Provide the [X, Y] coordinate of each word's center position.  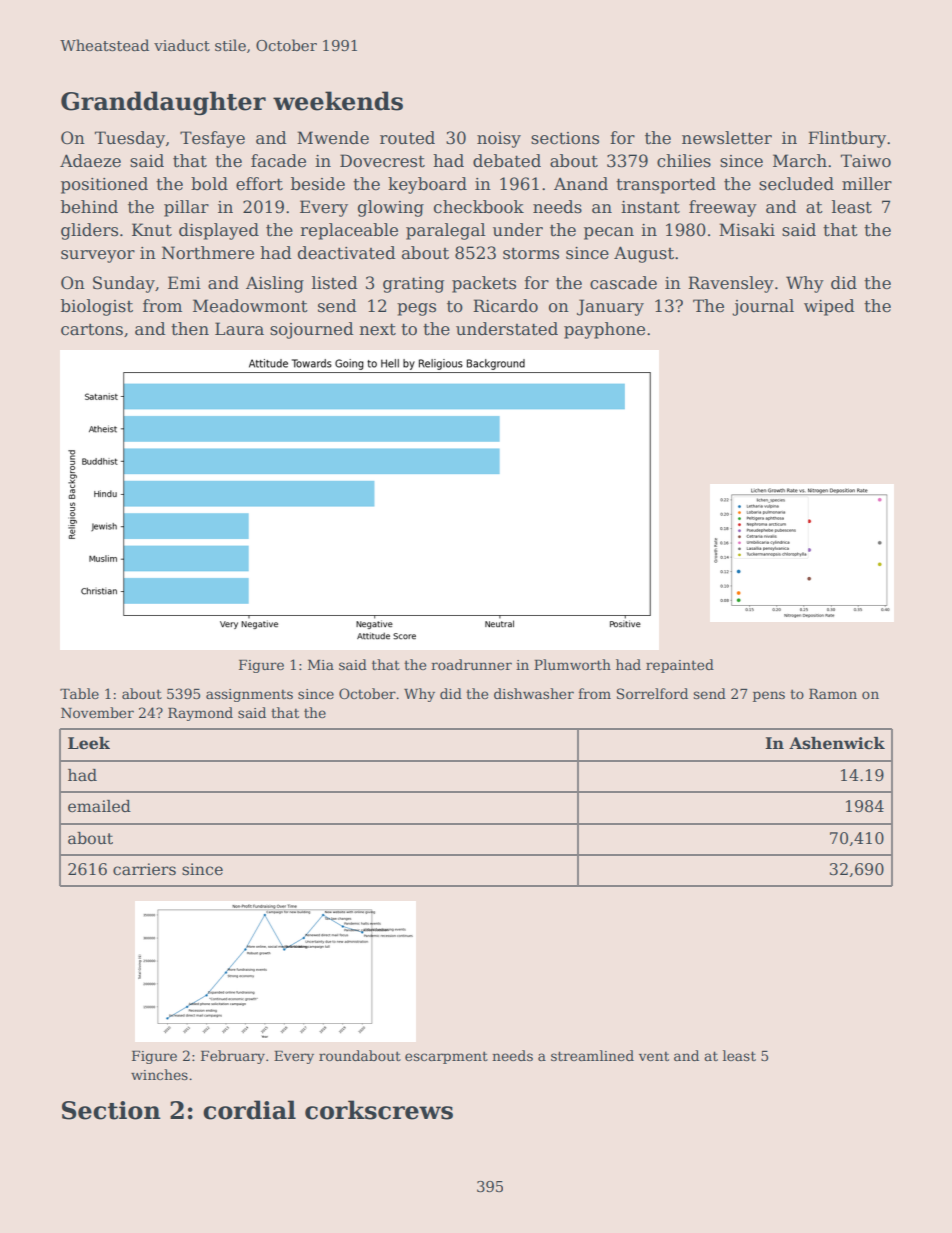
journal [763, 307]
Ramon [833, 694]
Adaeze [90, 161]
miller [867, 184]
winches [159, 1074]
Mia [321, 665]
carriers [144, 869]
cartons [92, 329]
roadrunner [471, 664]
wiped [829, 307]
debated [507, 161]
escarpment [446, 1057]
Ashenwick [837, 743]
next [378, 329]
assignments [249, 695]
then [190, 329]
